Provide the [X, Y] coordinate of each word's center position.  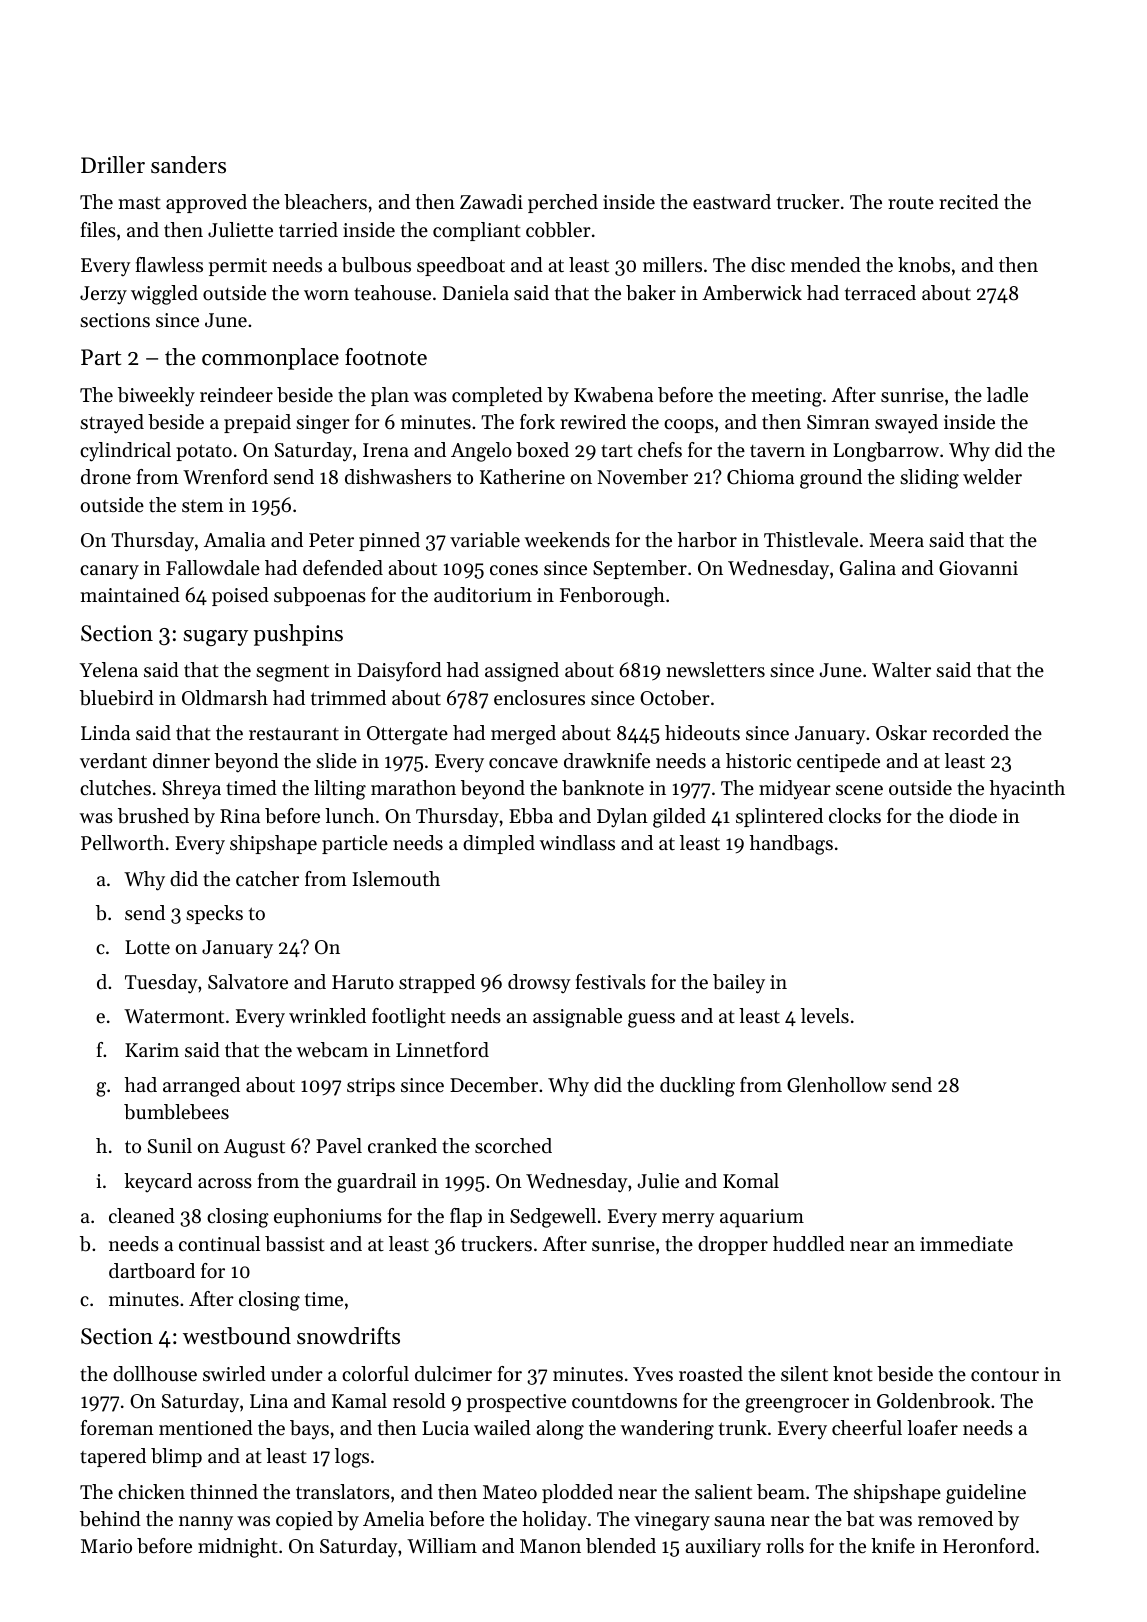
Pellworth [122, 843]
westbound [237, 1336]
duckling [697, 1087]
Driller [113, 165]
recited [969, 202]
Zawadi [491, 201]
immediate [966, 1244]
